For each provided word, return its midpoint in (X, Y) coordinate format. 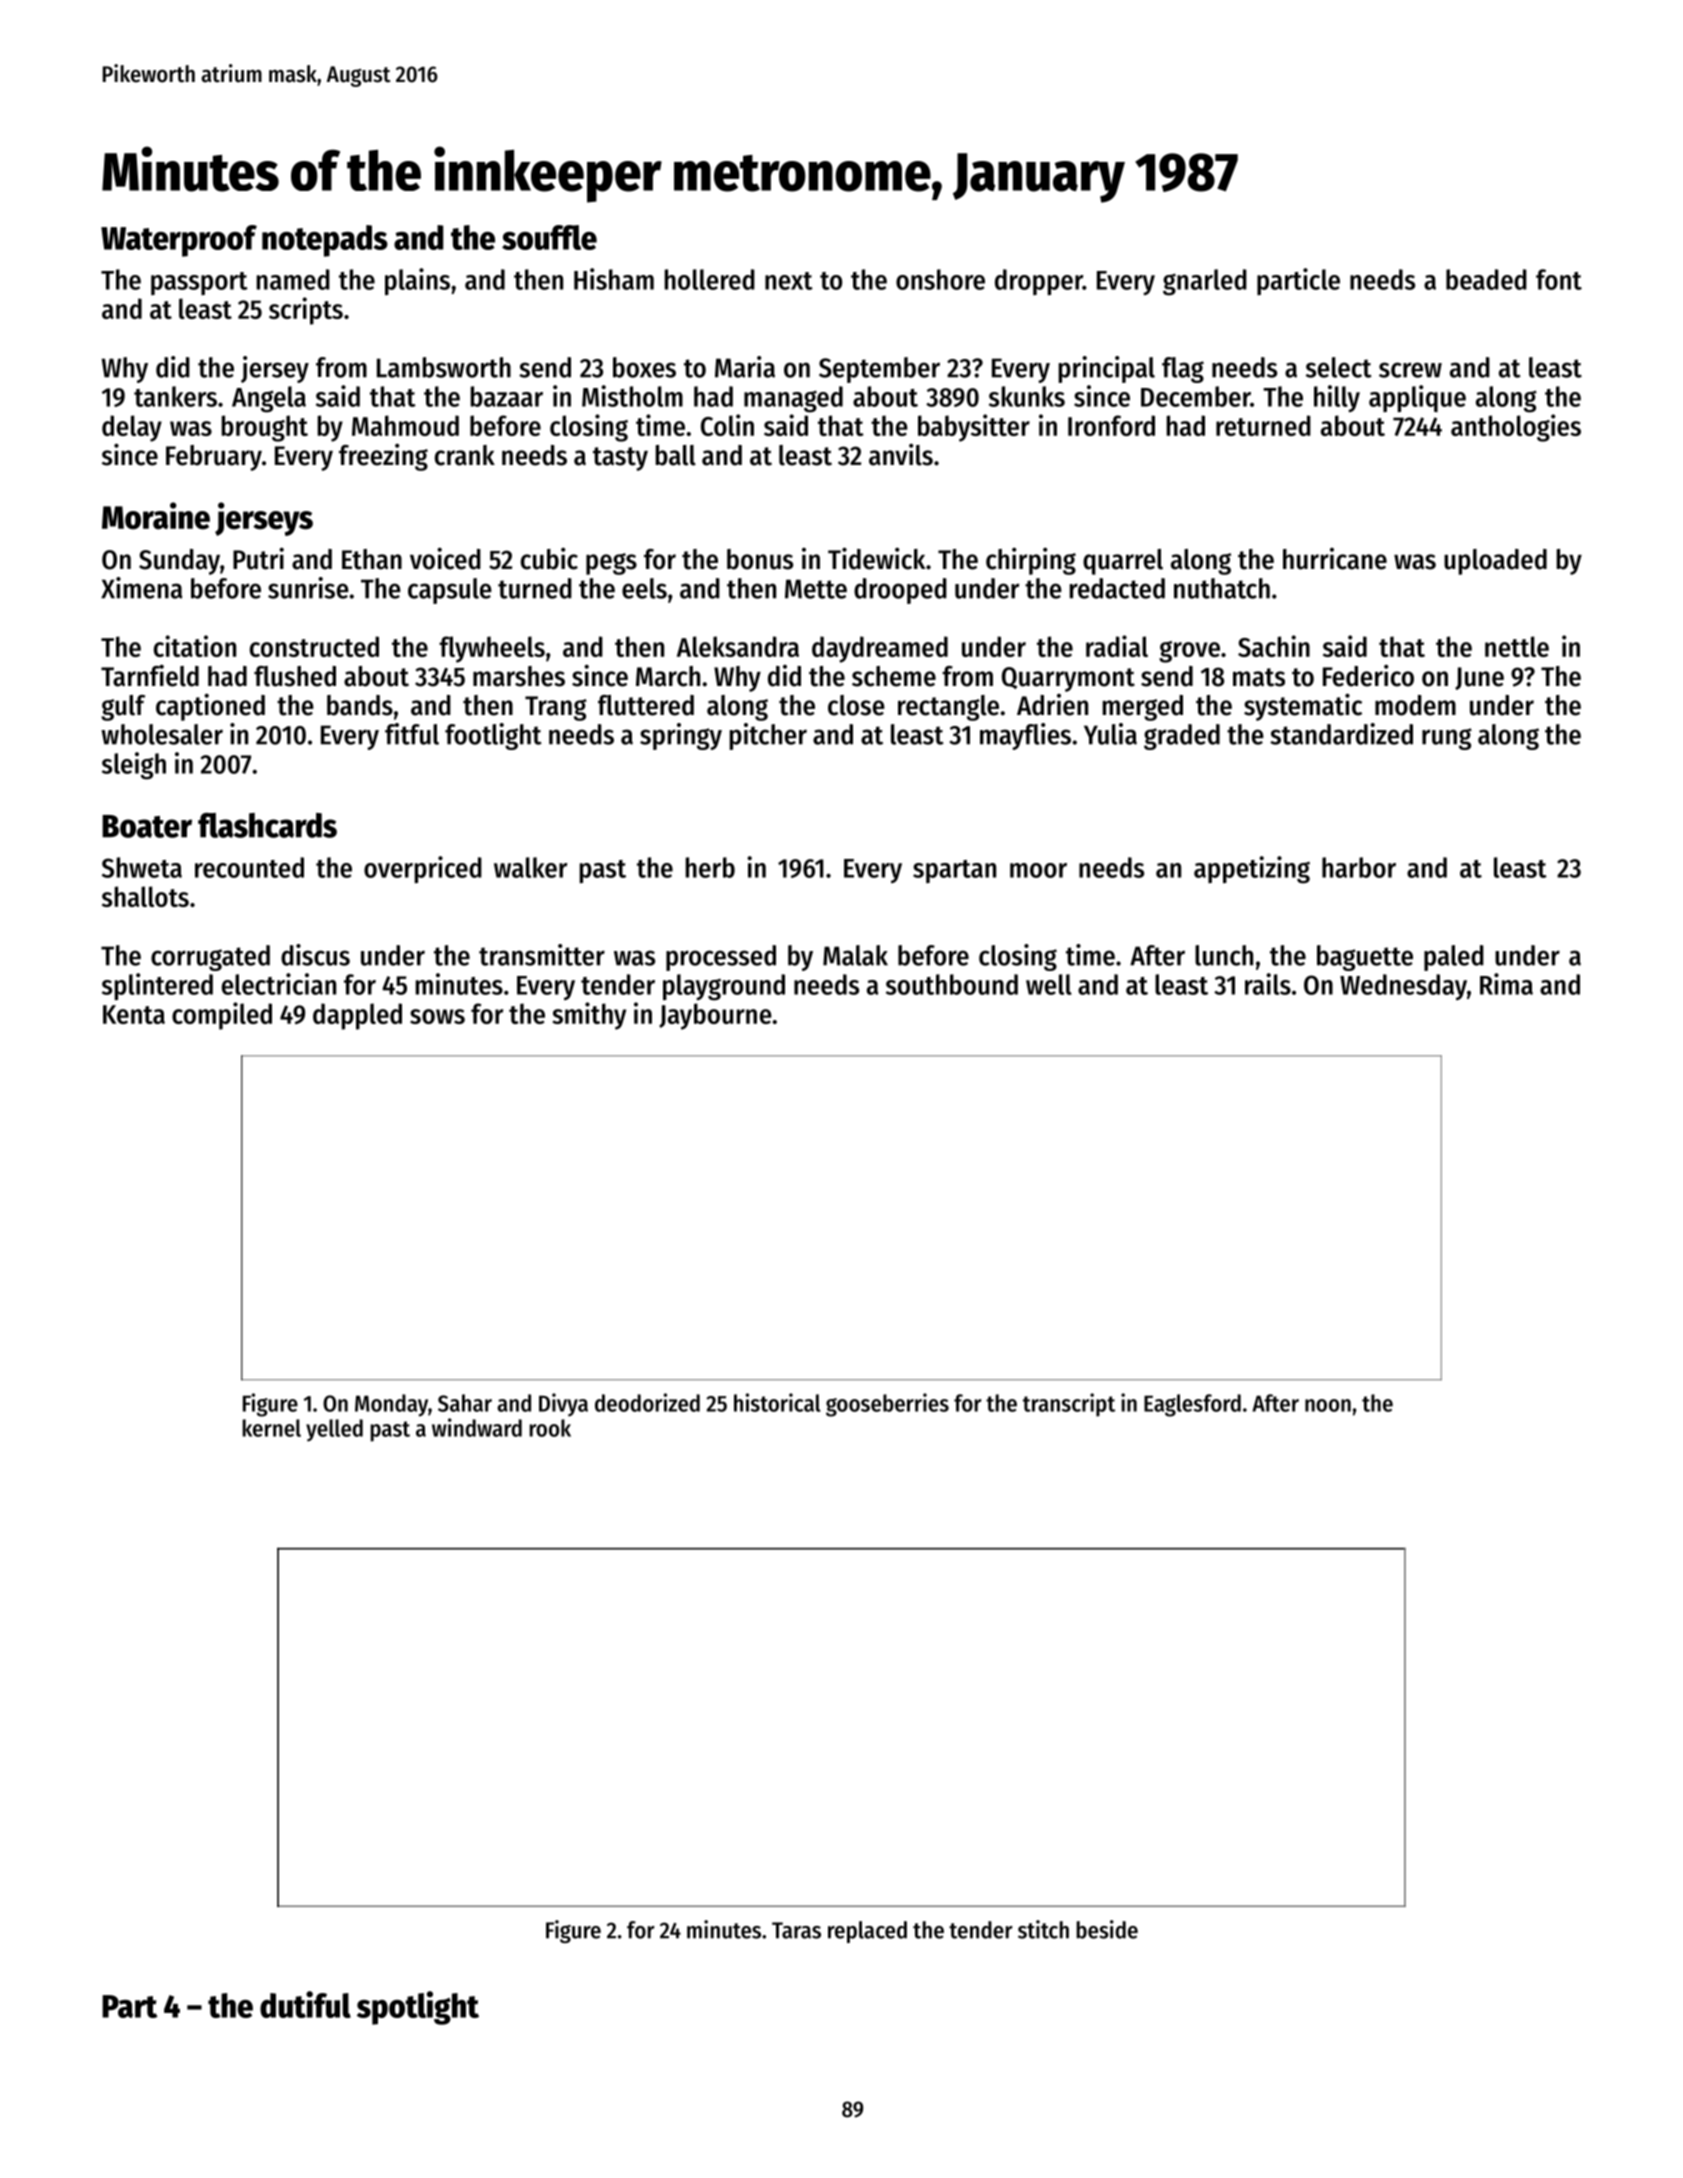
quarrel (1123, 562)
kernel (271, 1428)
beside (1107, 1929)
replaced (867, 1932)
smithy (589, 1016)
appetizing (1252, 870)
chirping (1031, 561)
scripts (306, 311)
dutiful (305, 2004)
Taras (796, 1930)
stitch (1043, 1929)
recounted (249, 867)
